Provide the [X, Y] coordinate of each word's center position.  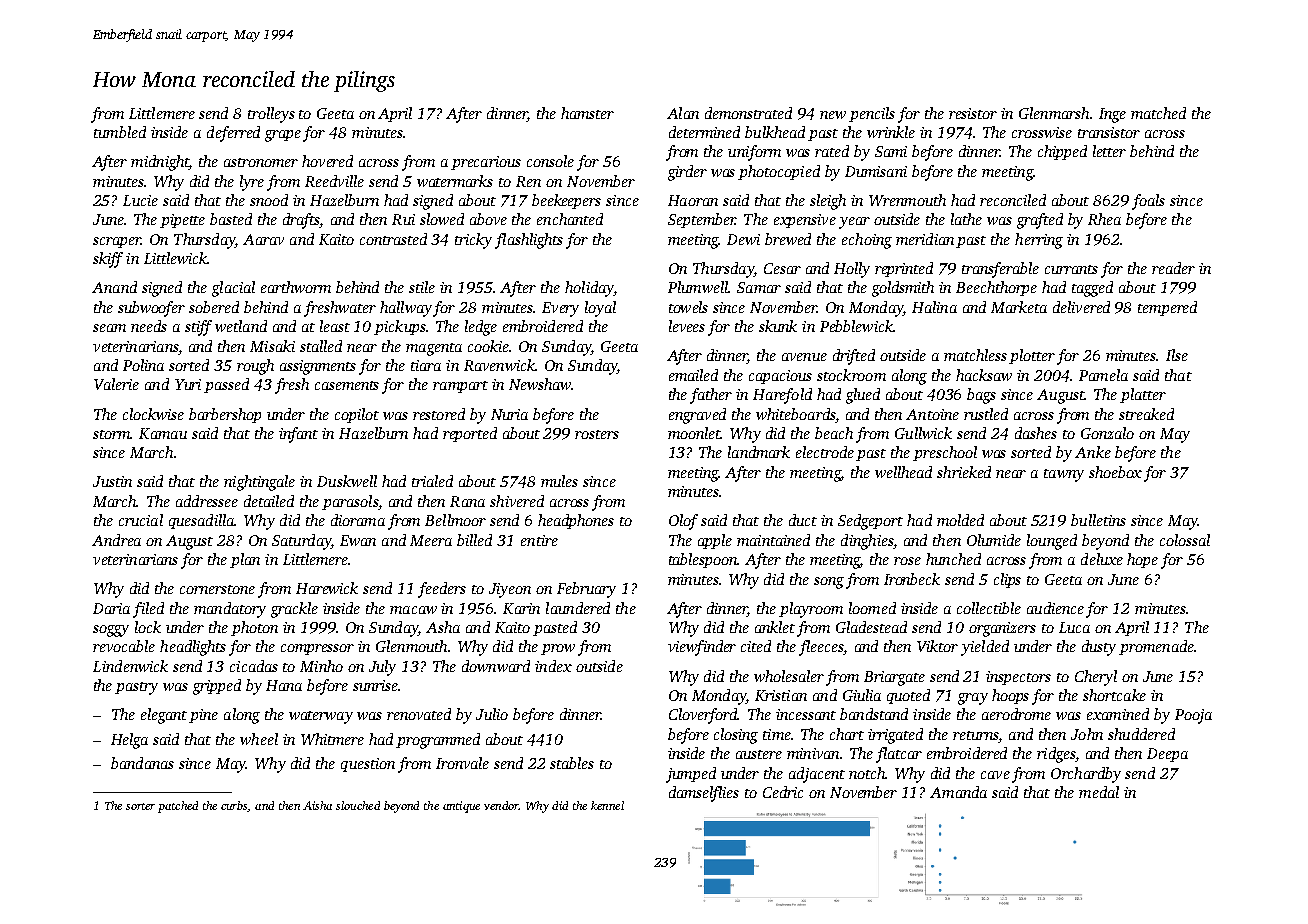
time [777, 734]
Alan [683, 113]
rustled [986, 414]
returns [976, 735]
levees [687, 326]
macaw [413, 610]
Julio [492, 714]
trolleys [271, 115]
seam [109, 328]
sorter [140, 806]
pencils [872, 114]
